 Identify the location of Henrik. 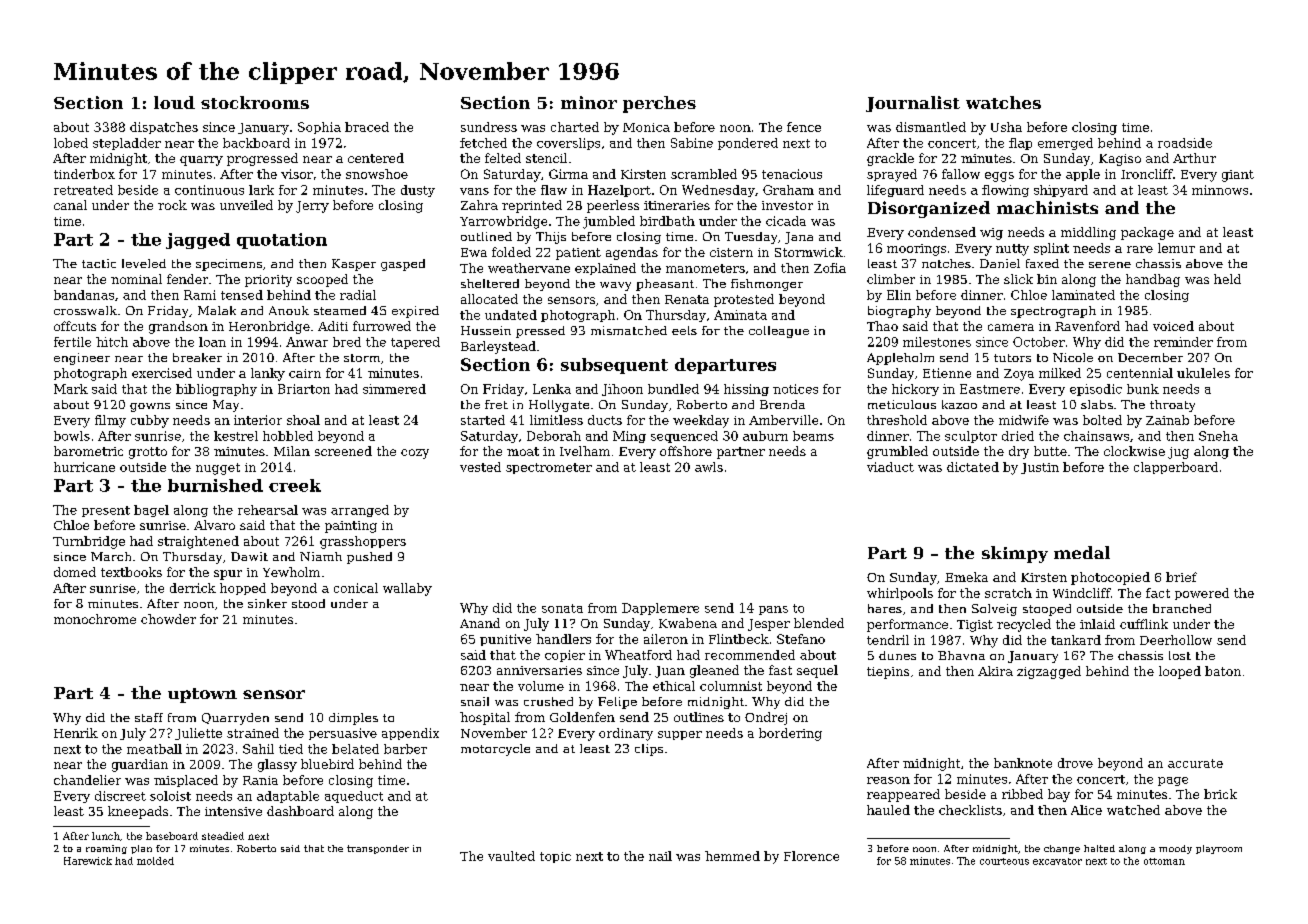
(76, 733).
